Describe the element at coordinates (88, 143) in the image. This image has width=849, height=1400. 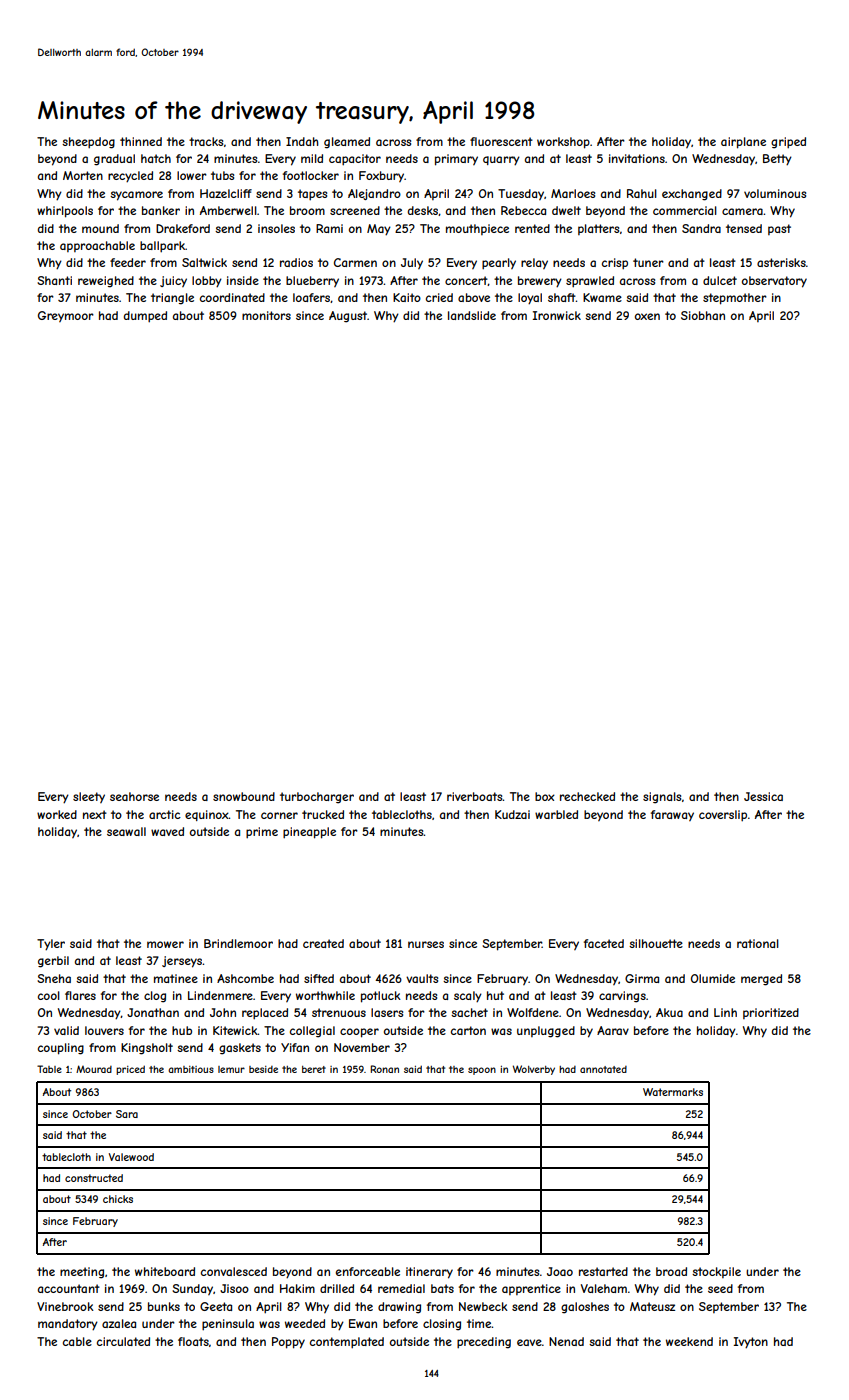
I see `sheepdog` at that location.
